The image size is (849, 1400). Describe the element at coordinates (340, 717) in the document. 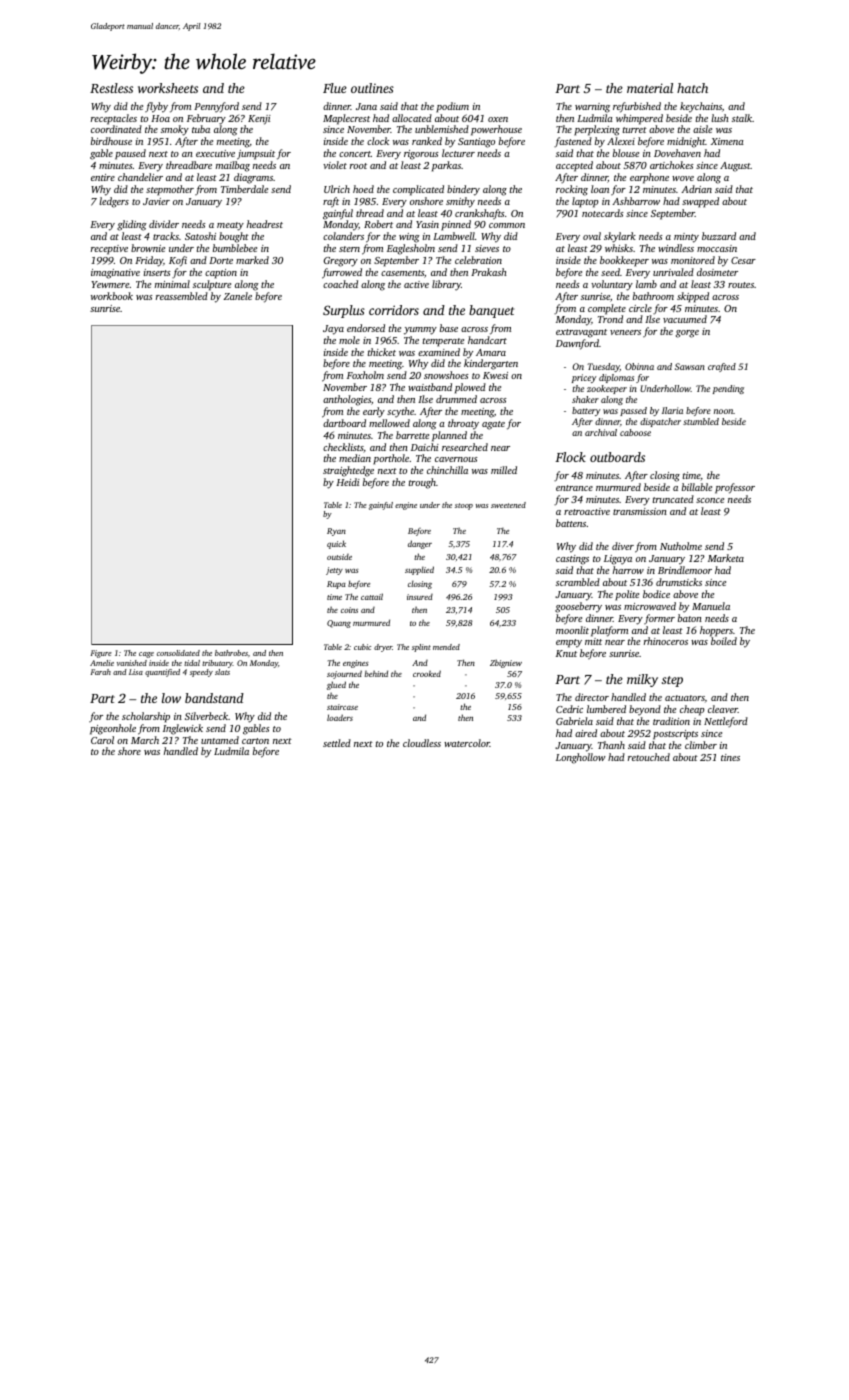

I see `loaders` at that location.
